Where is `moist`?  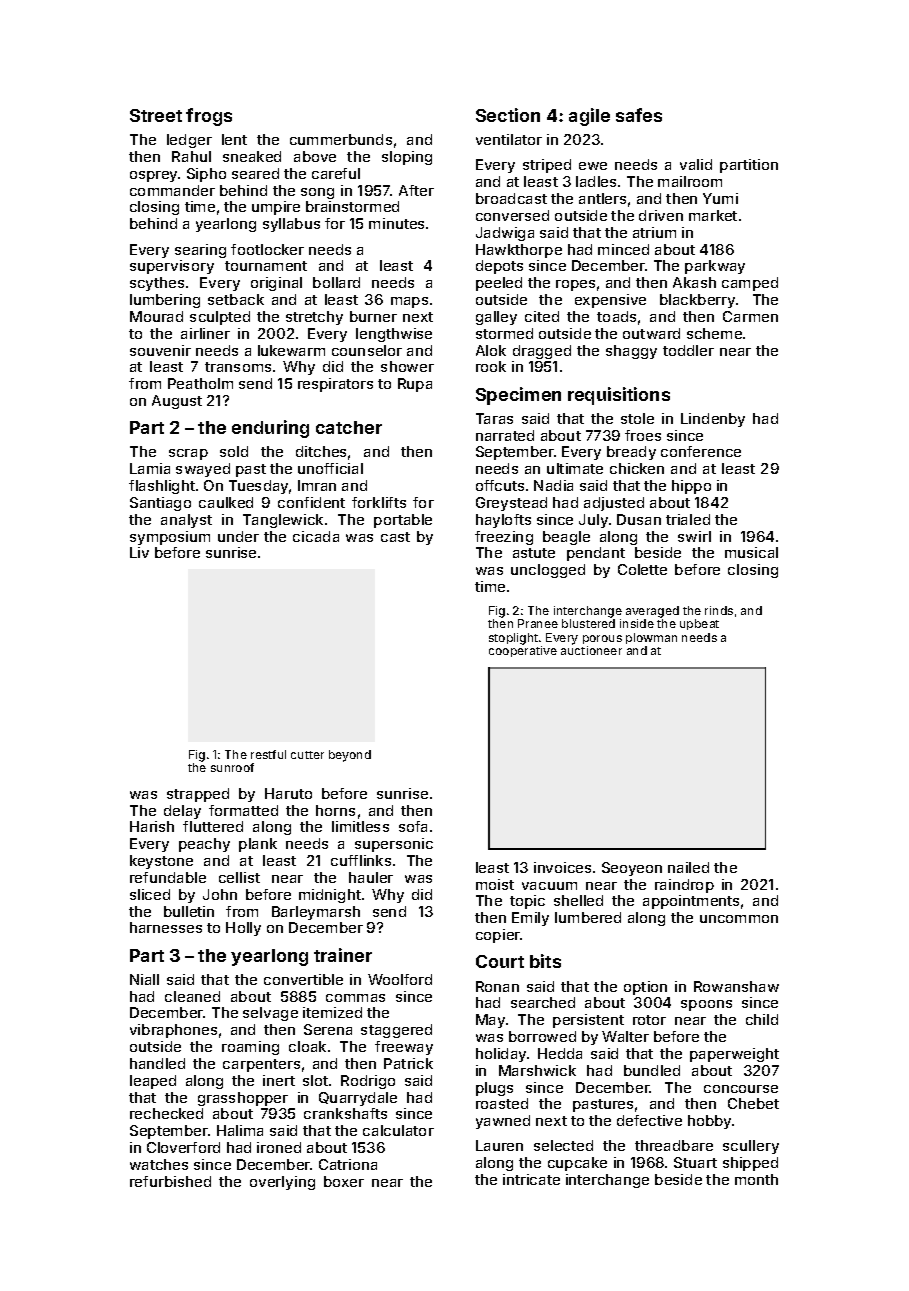
moist is located at coordinates (495, 884).
